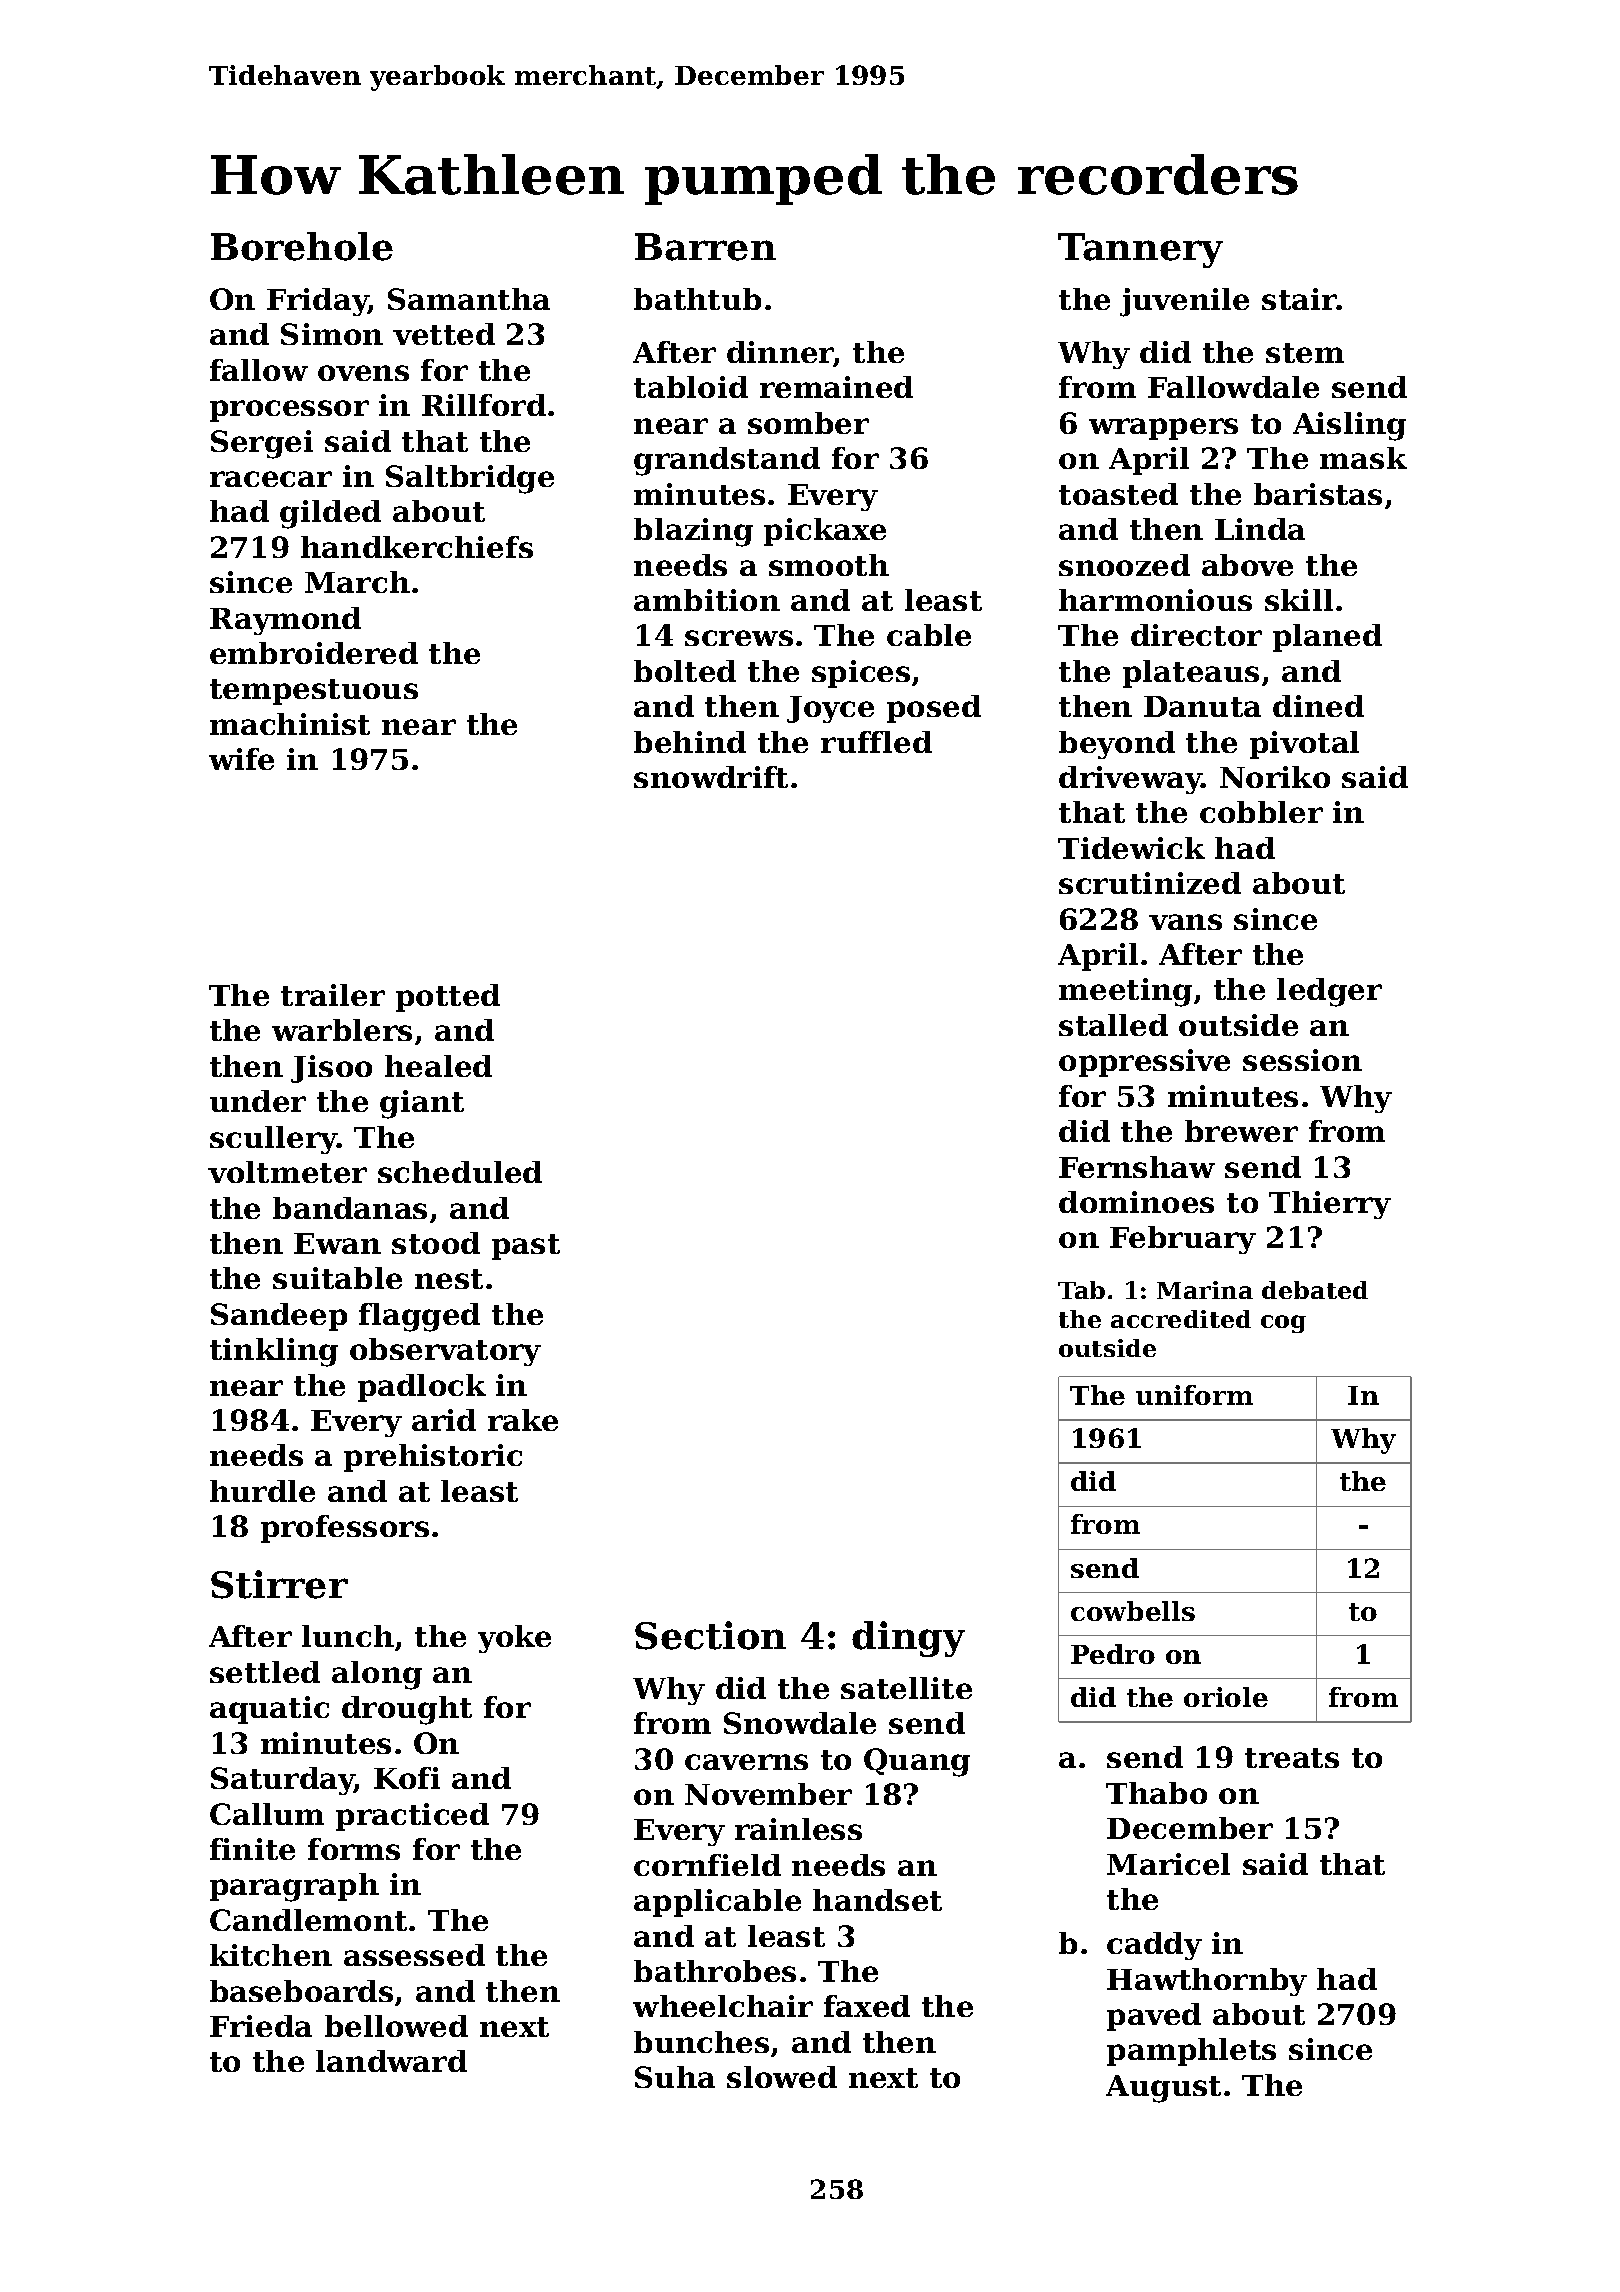 The width and height of the image is (1620, 2292). What do you see at coordinates (1191, 674) in the image?
I see `plateaus` at bounding box center [1191, 674].
